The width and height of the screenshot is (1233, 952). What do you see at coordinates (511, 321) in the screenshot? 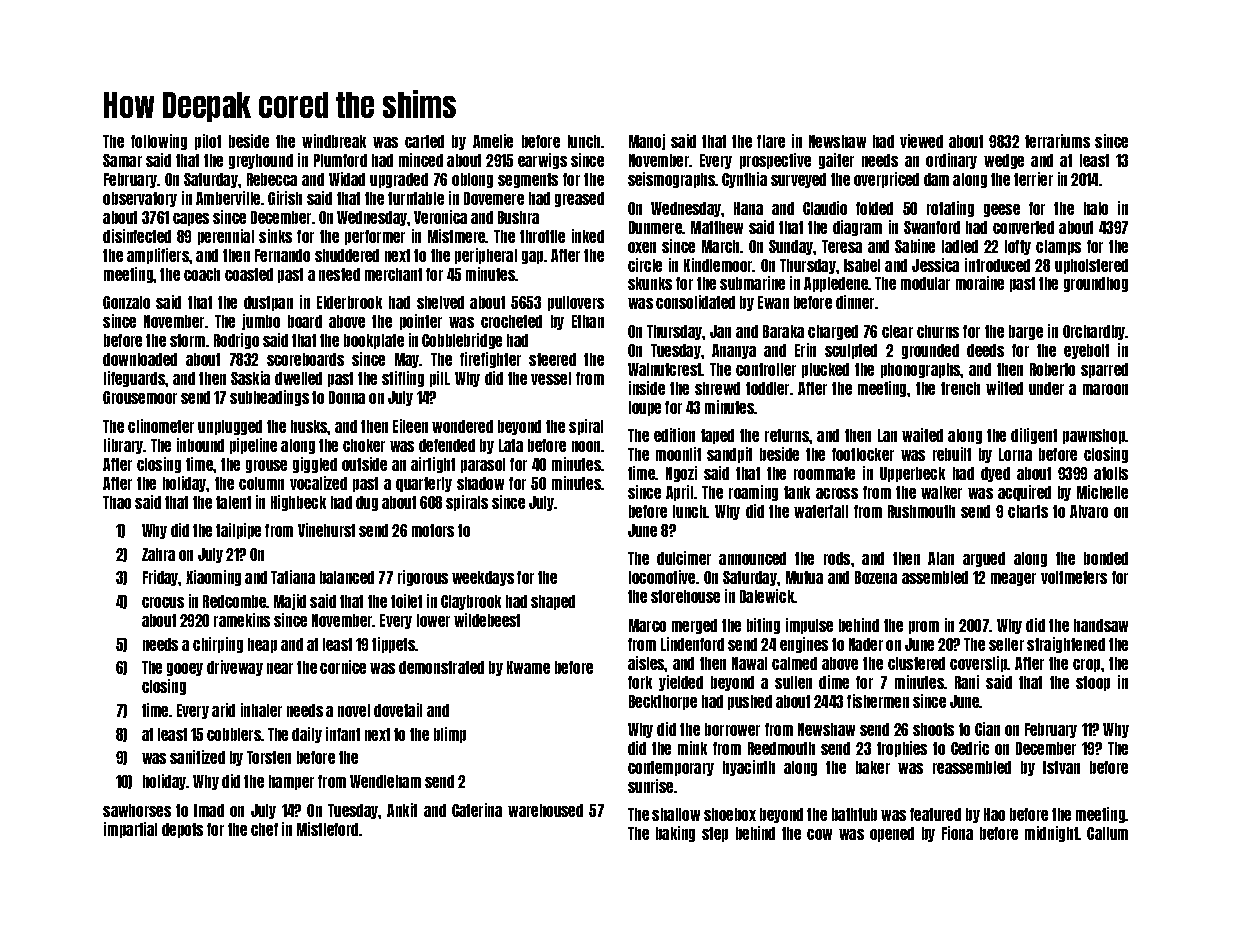
I see `crocheted` at bounding box center [511, 321].
